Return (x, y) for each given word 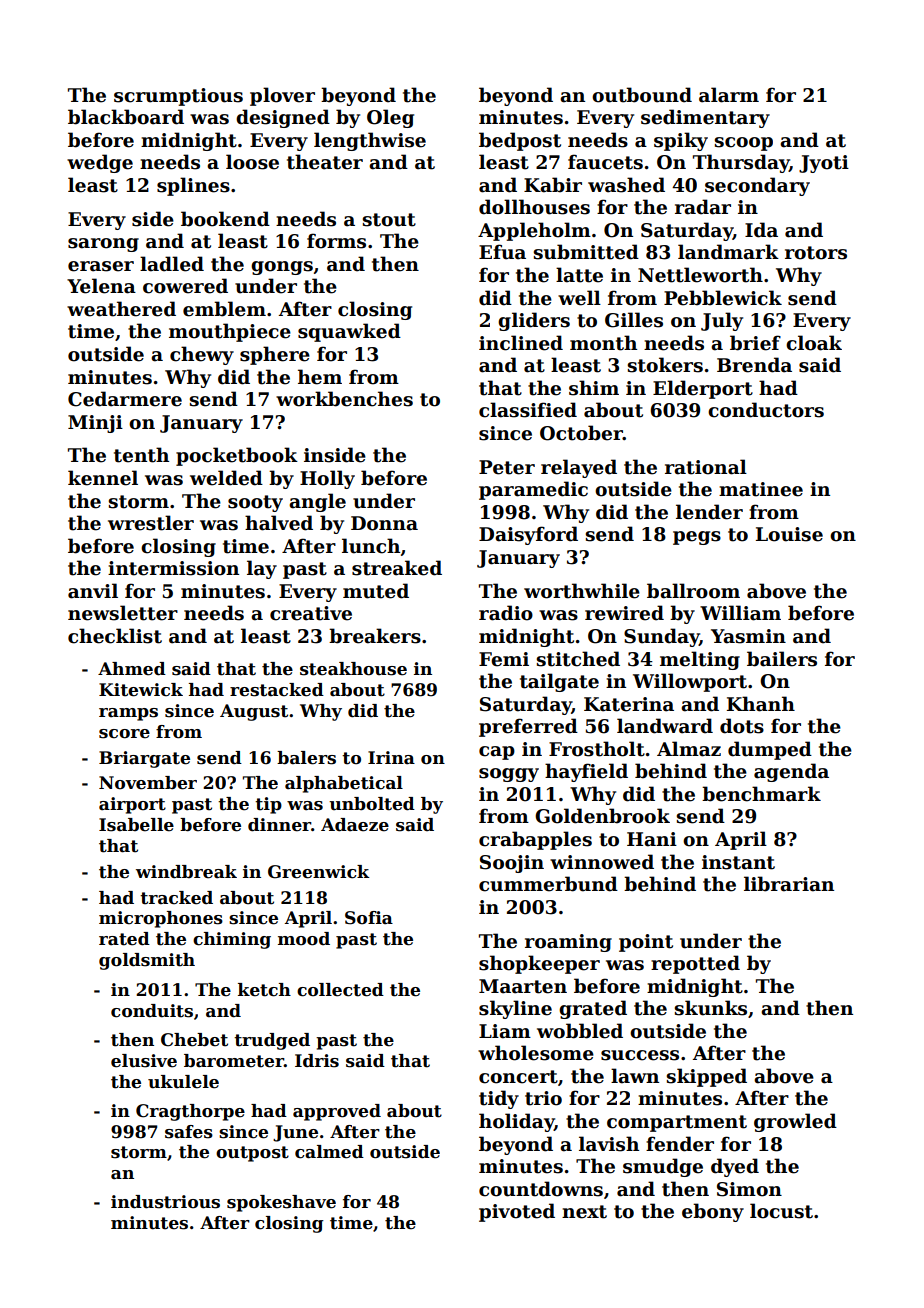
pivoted (517, 1212)
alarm (729, 95)
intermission (173, 568)
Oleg (390, 118)
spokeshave (281, 1203)
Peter (507, 467)
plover (282, 96)
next (584, 1212)
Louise (789, 534)
